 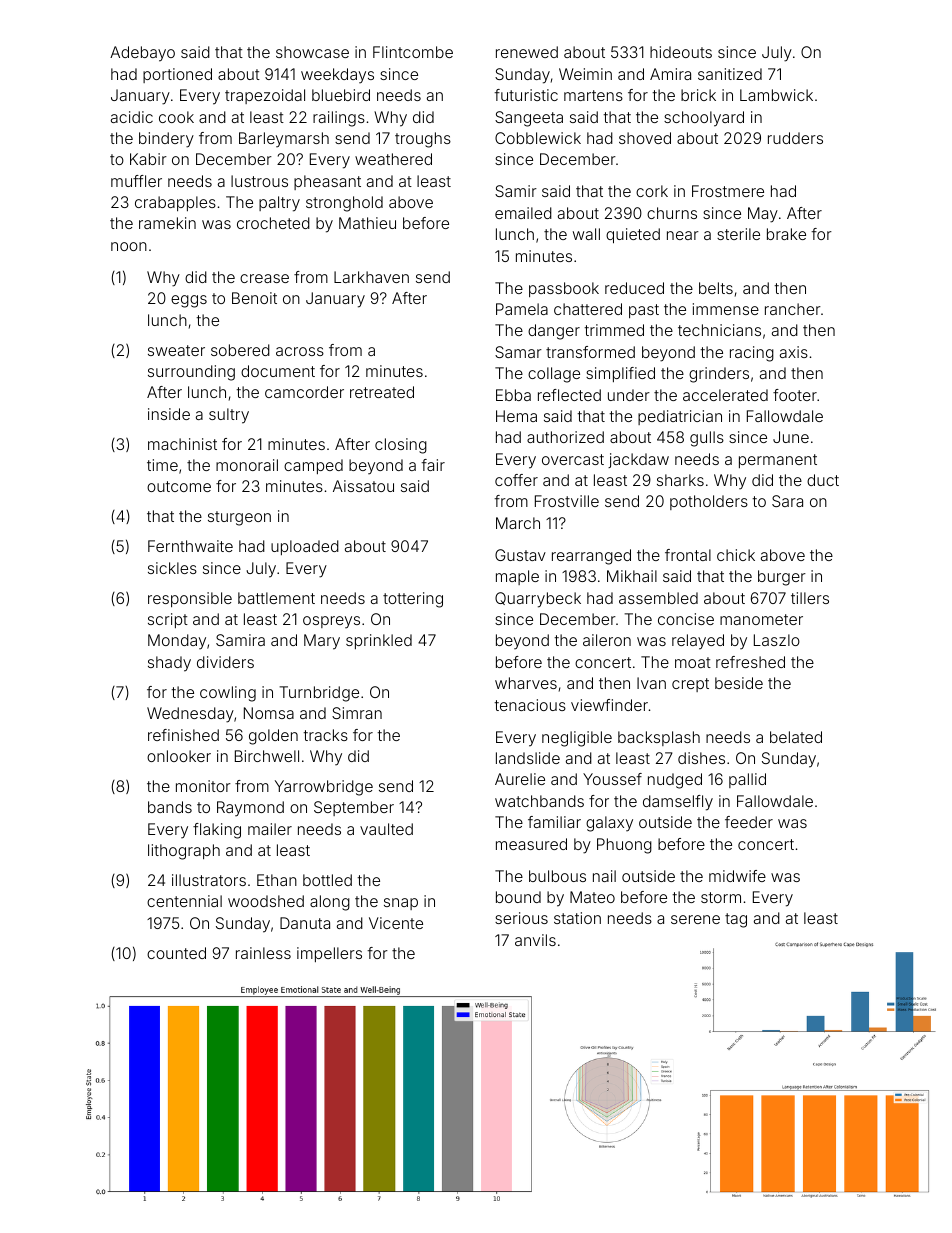 What do you see at coordinates (325, 735) in the image?
I see `tracks` at bounding box center [325, 735].
